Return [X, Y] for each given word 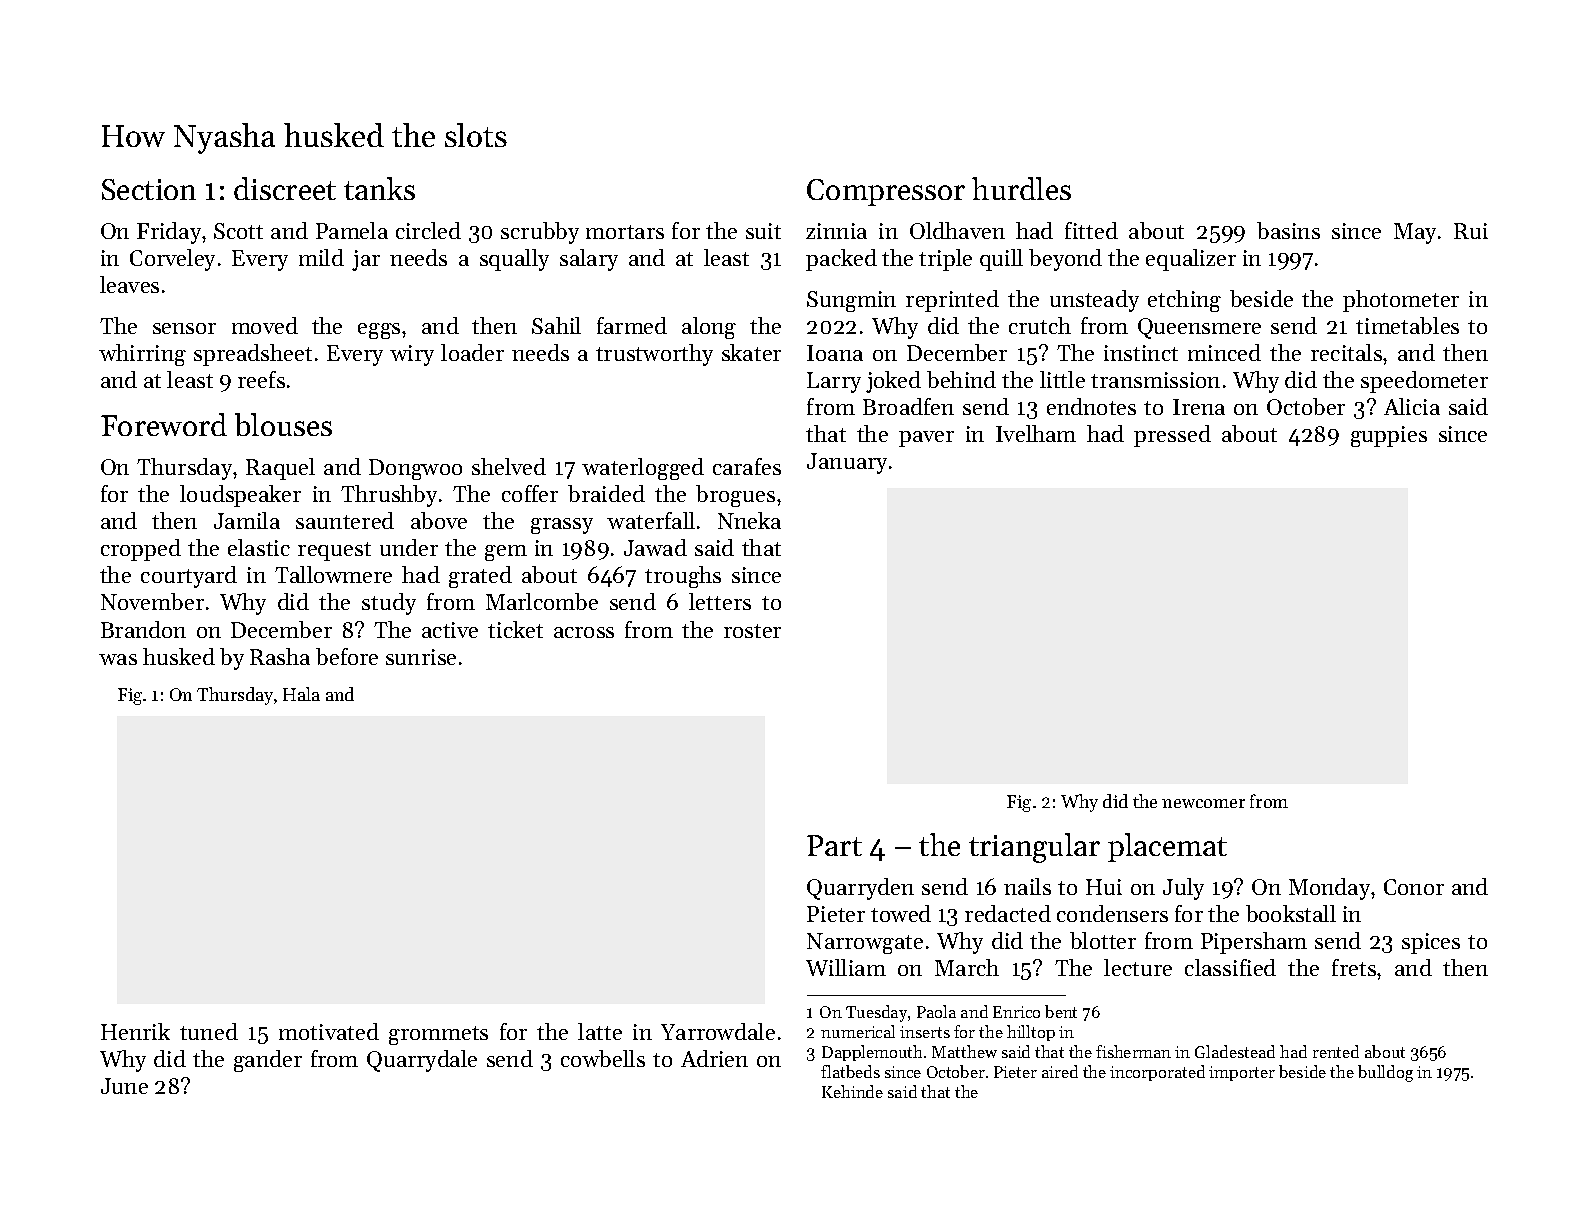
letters [720, 601]
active [450, 630]
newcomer [1203, 803]
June [124, 1086]
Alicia [1412, 406]
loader [472, 352]
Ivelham [1036, 433]
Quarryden [860, 889]
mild [321, 257]
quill [1001, 260]
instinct [1141, 353]
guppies [1389, 436]
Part [834, 845]
